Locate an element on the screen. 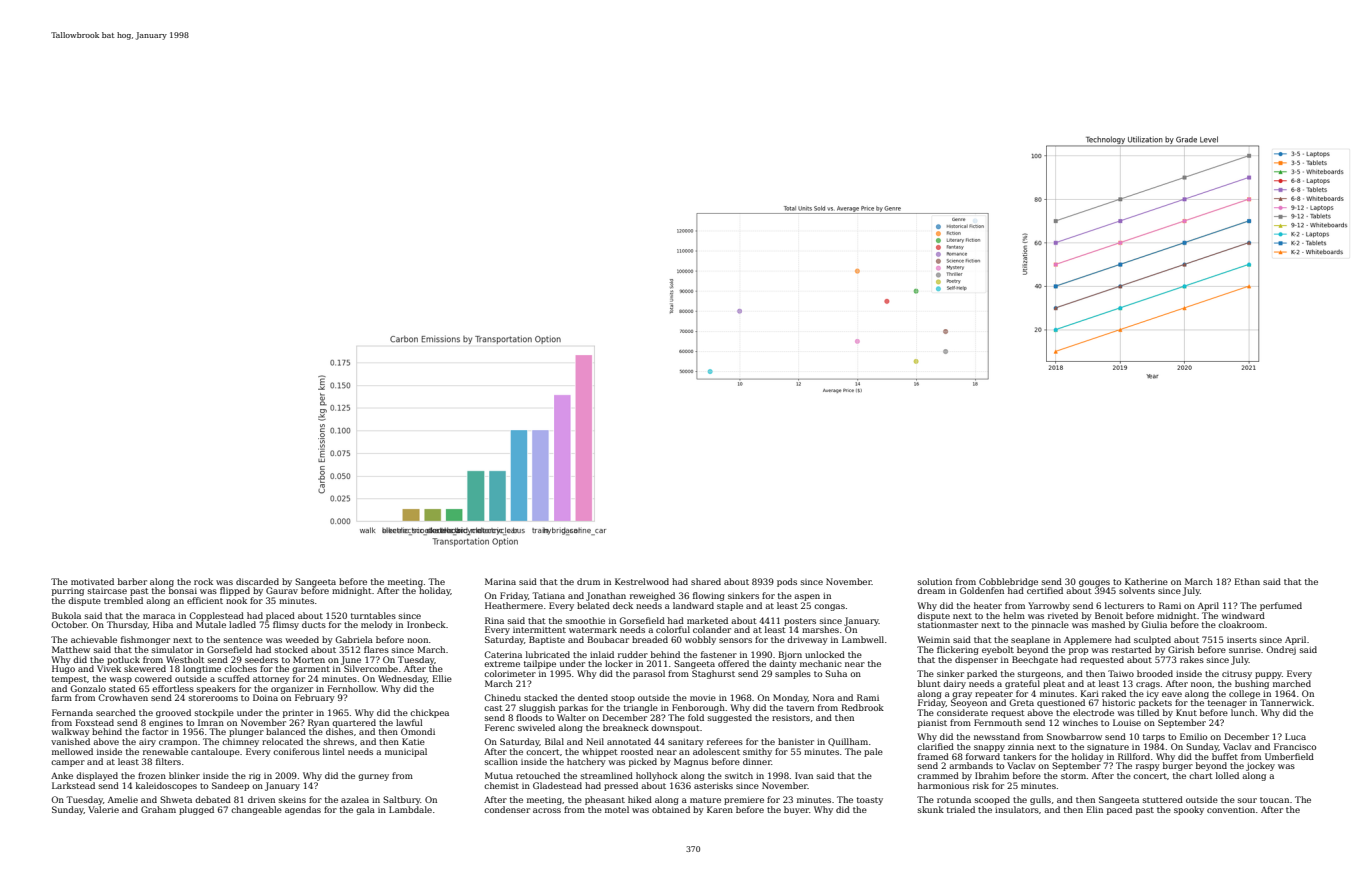  seaplane is located at coordinates (1030, 640).
